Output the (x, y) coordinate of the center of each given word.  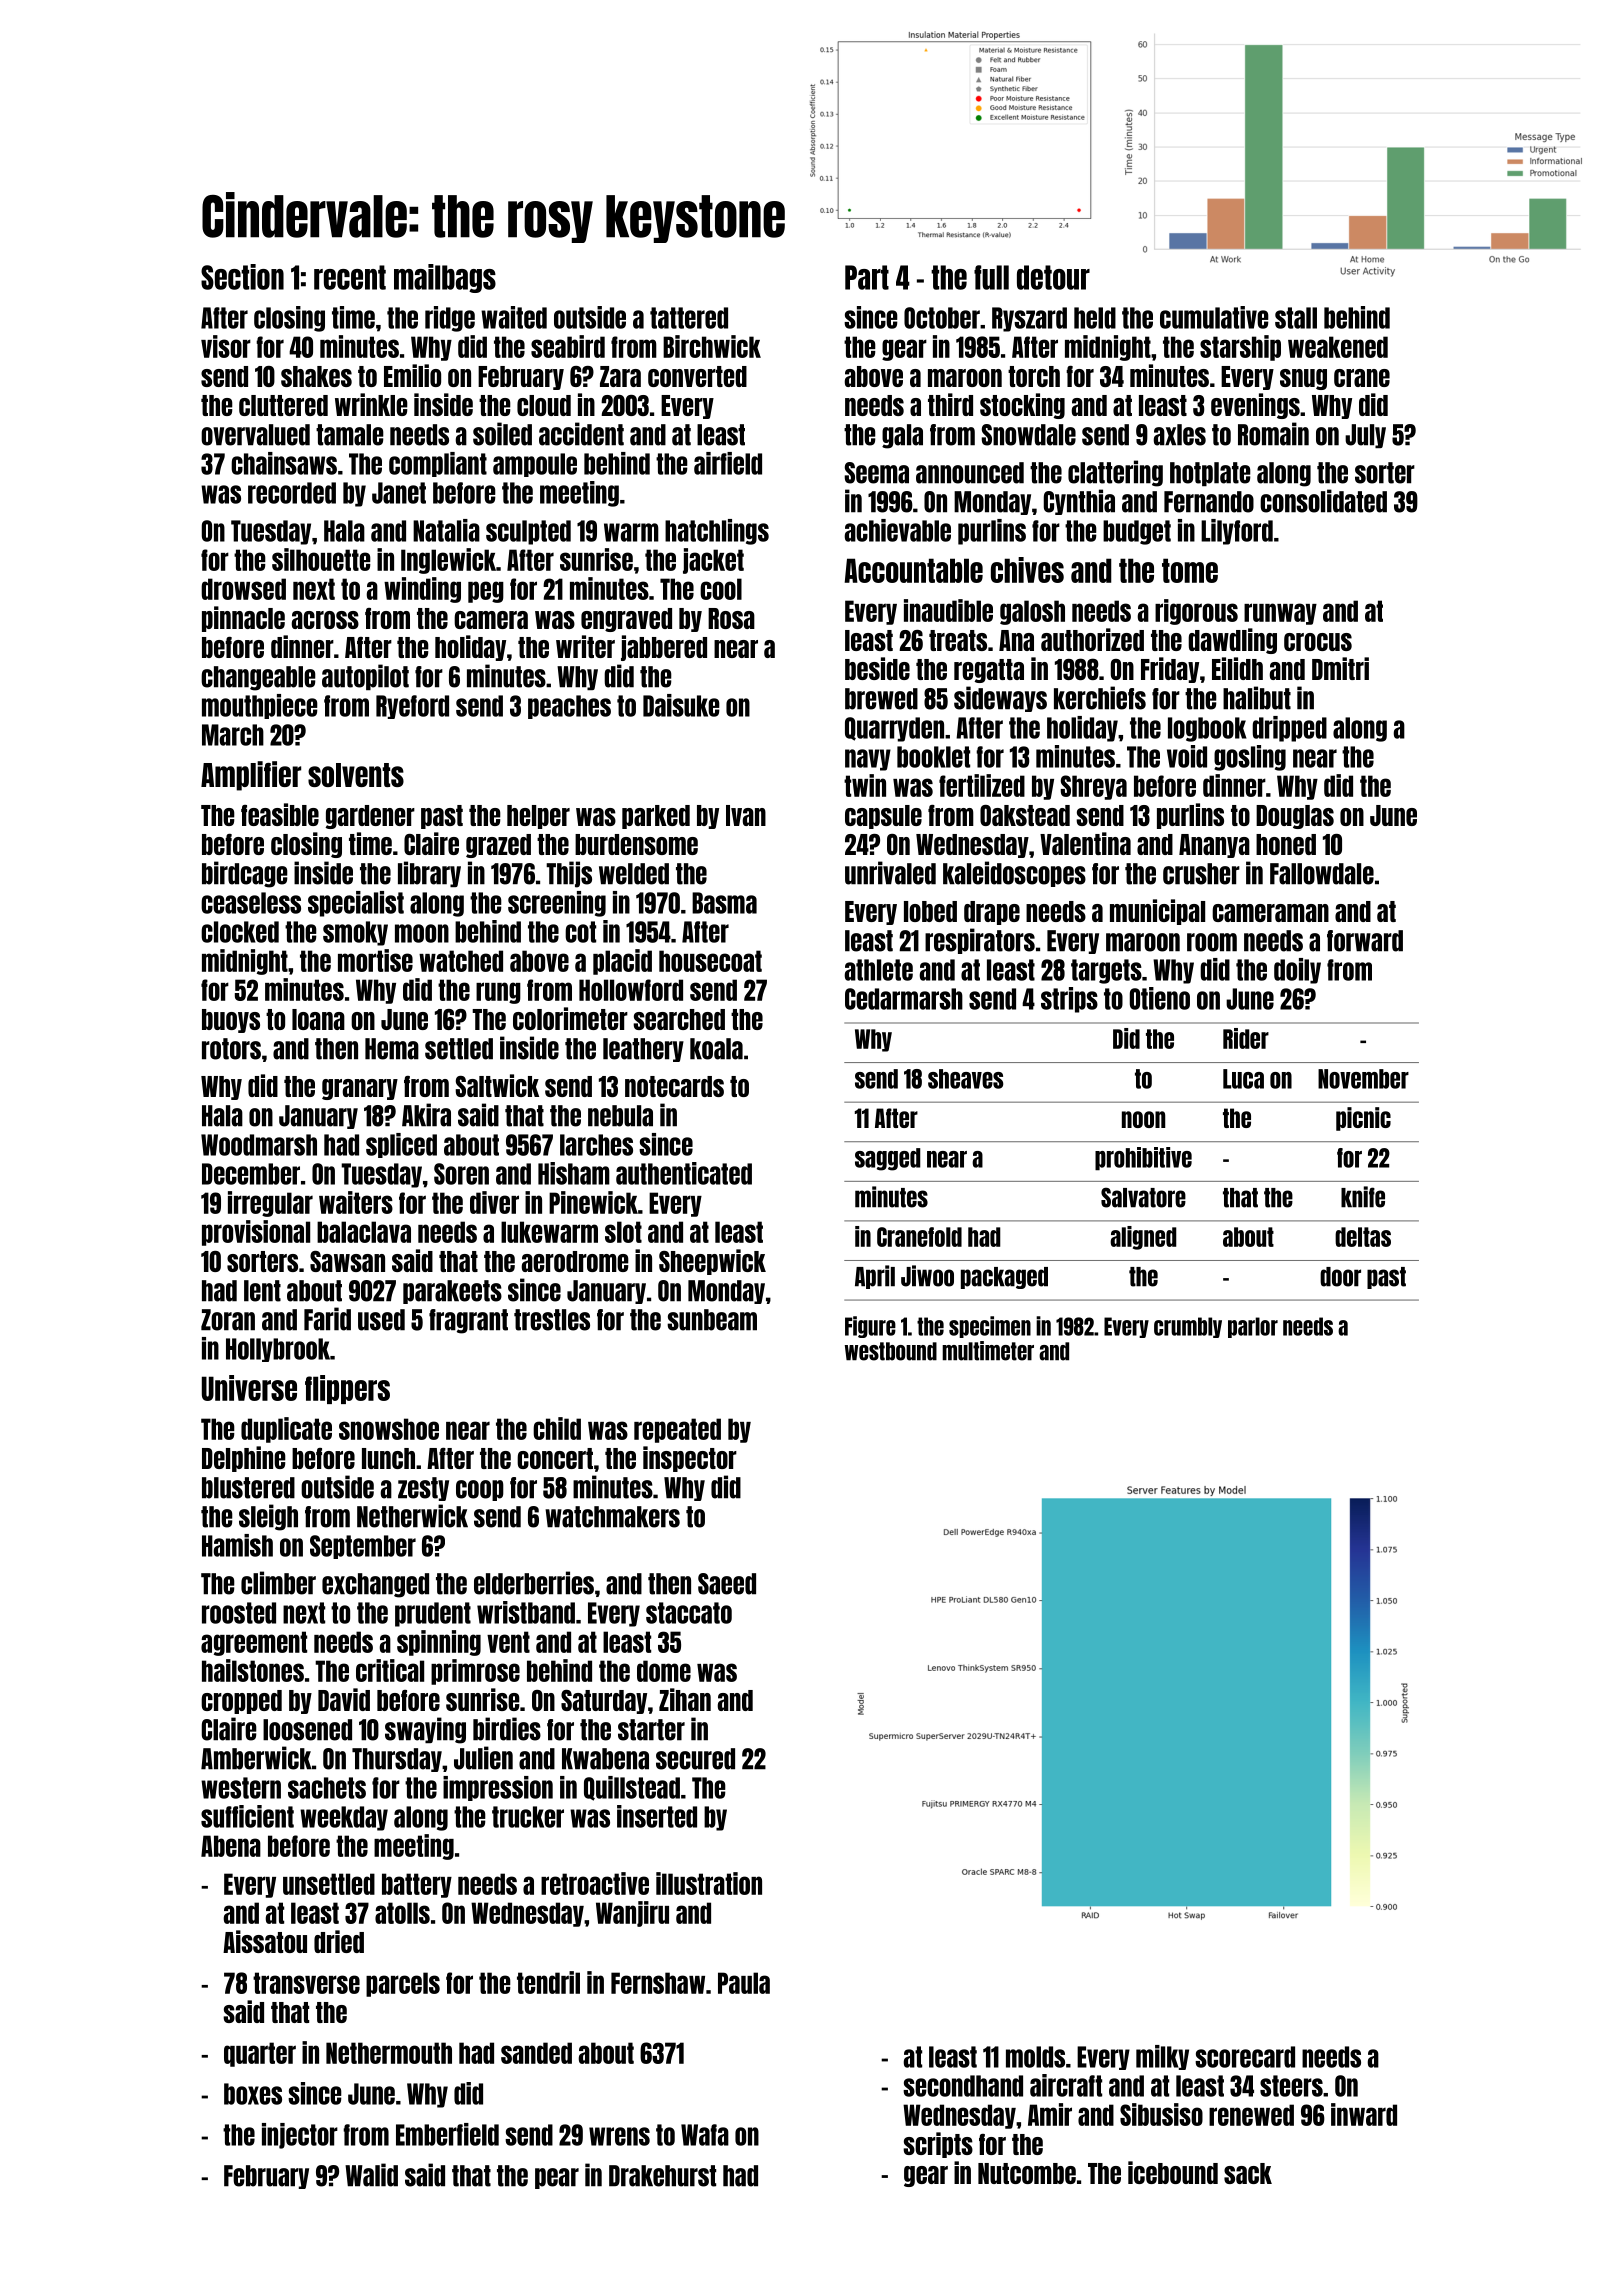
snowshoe (389, 1429)
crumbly (1188, 1327)
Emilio (412, 375)
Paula (744, 1983)
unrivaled (890, 873)
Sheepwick (712, 1262)
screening (557, 904)
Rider (1246, 1038)
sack (1248, 2173)
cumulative (1214, 317)
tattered (689, 318)
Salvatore (1143, 1197)
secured (695, 1759)
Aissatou (265, 1941)
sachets (327, 1788)
